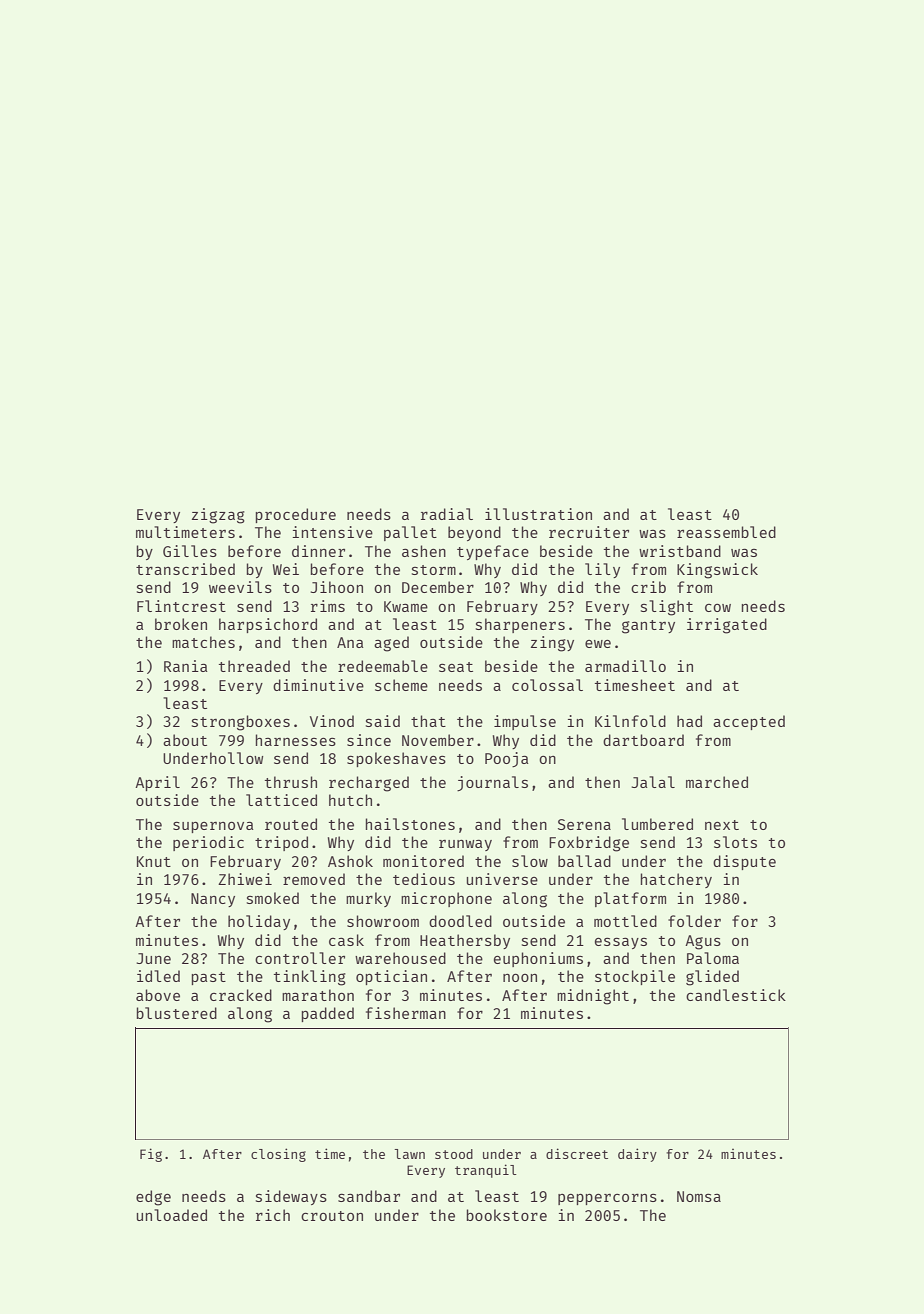  What do you see at coordinates (630, 721) in the screenshot?
I see `Kilnfold` at bounding box center [630, 721].
